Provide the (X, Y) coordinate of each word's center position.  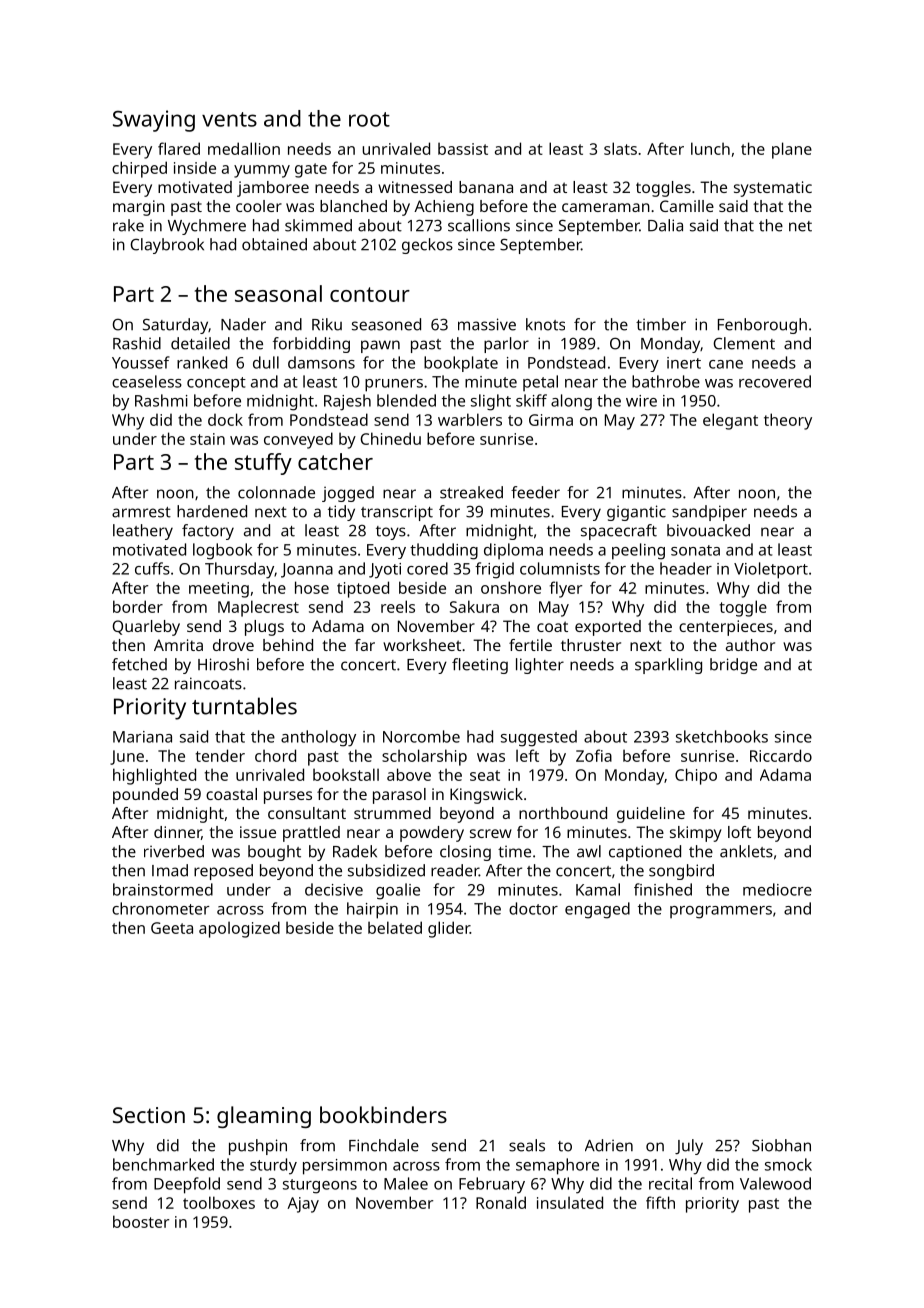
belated (395, 927)
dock (225, 419)
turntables (244, 706)
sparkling (668, 666)
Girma (551, 420)
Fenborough (762, 326)
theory (788, 421)
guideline (651, 815)
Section (149, 1115)
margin (139, 208)
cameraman (606, 207)
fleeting (480, 666)
